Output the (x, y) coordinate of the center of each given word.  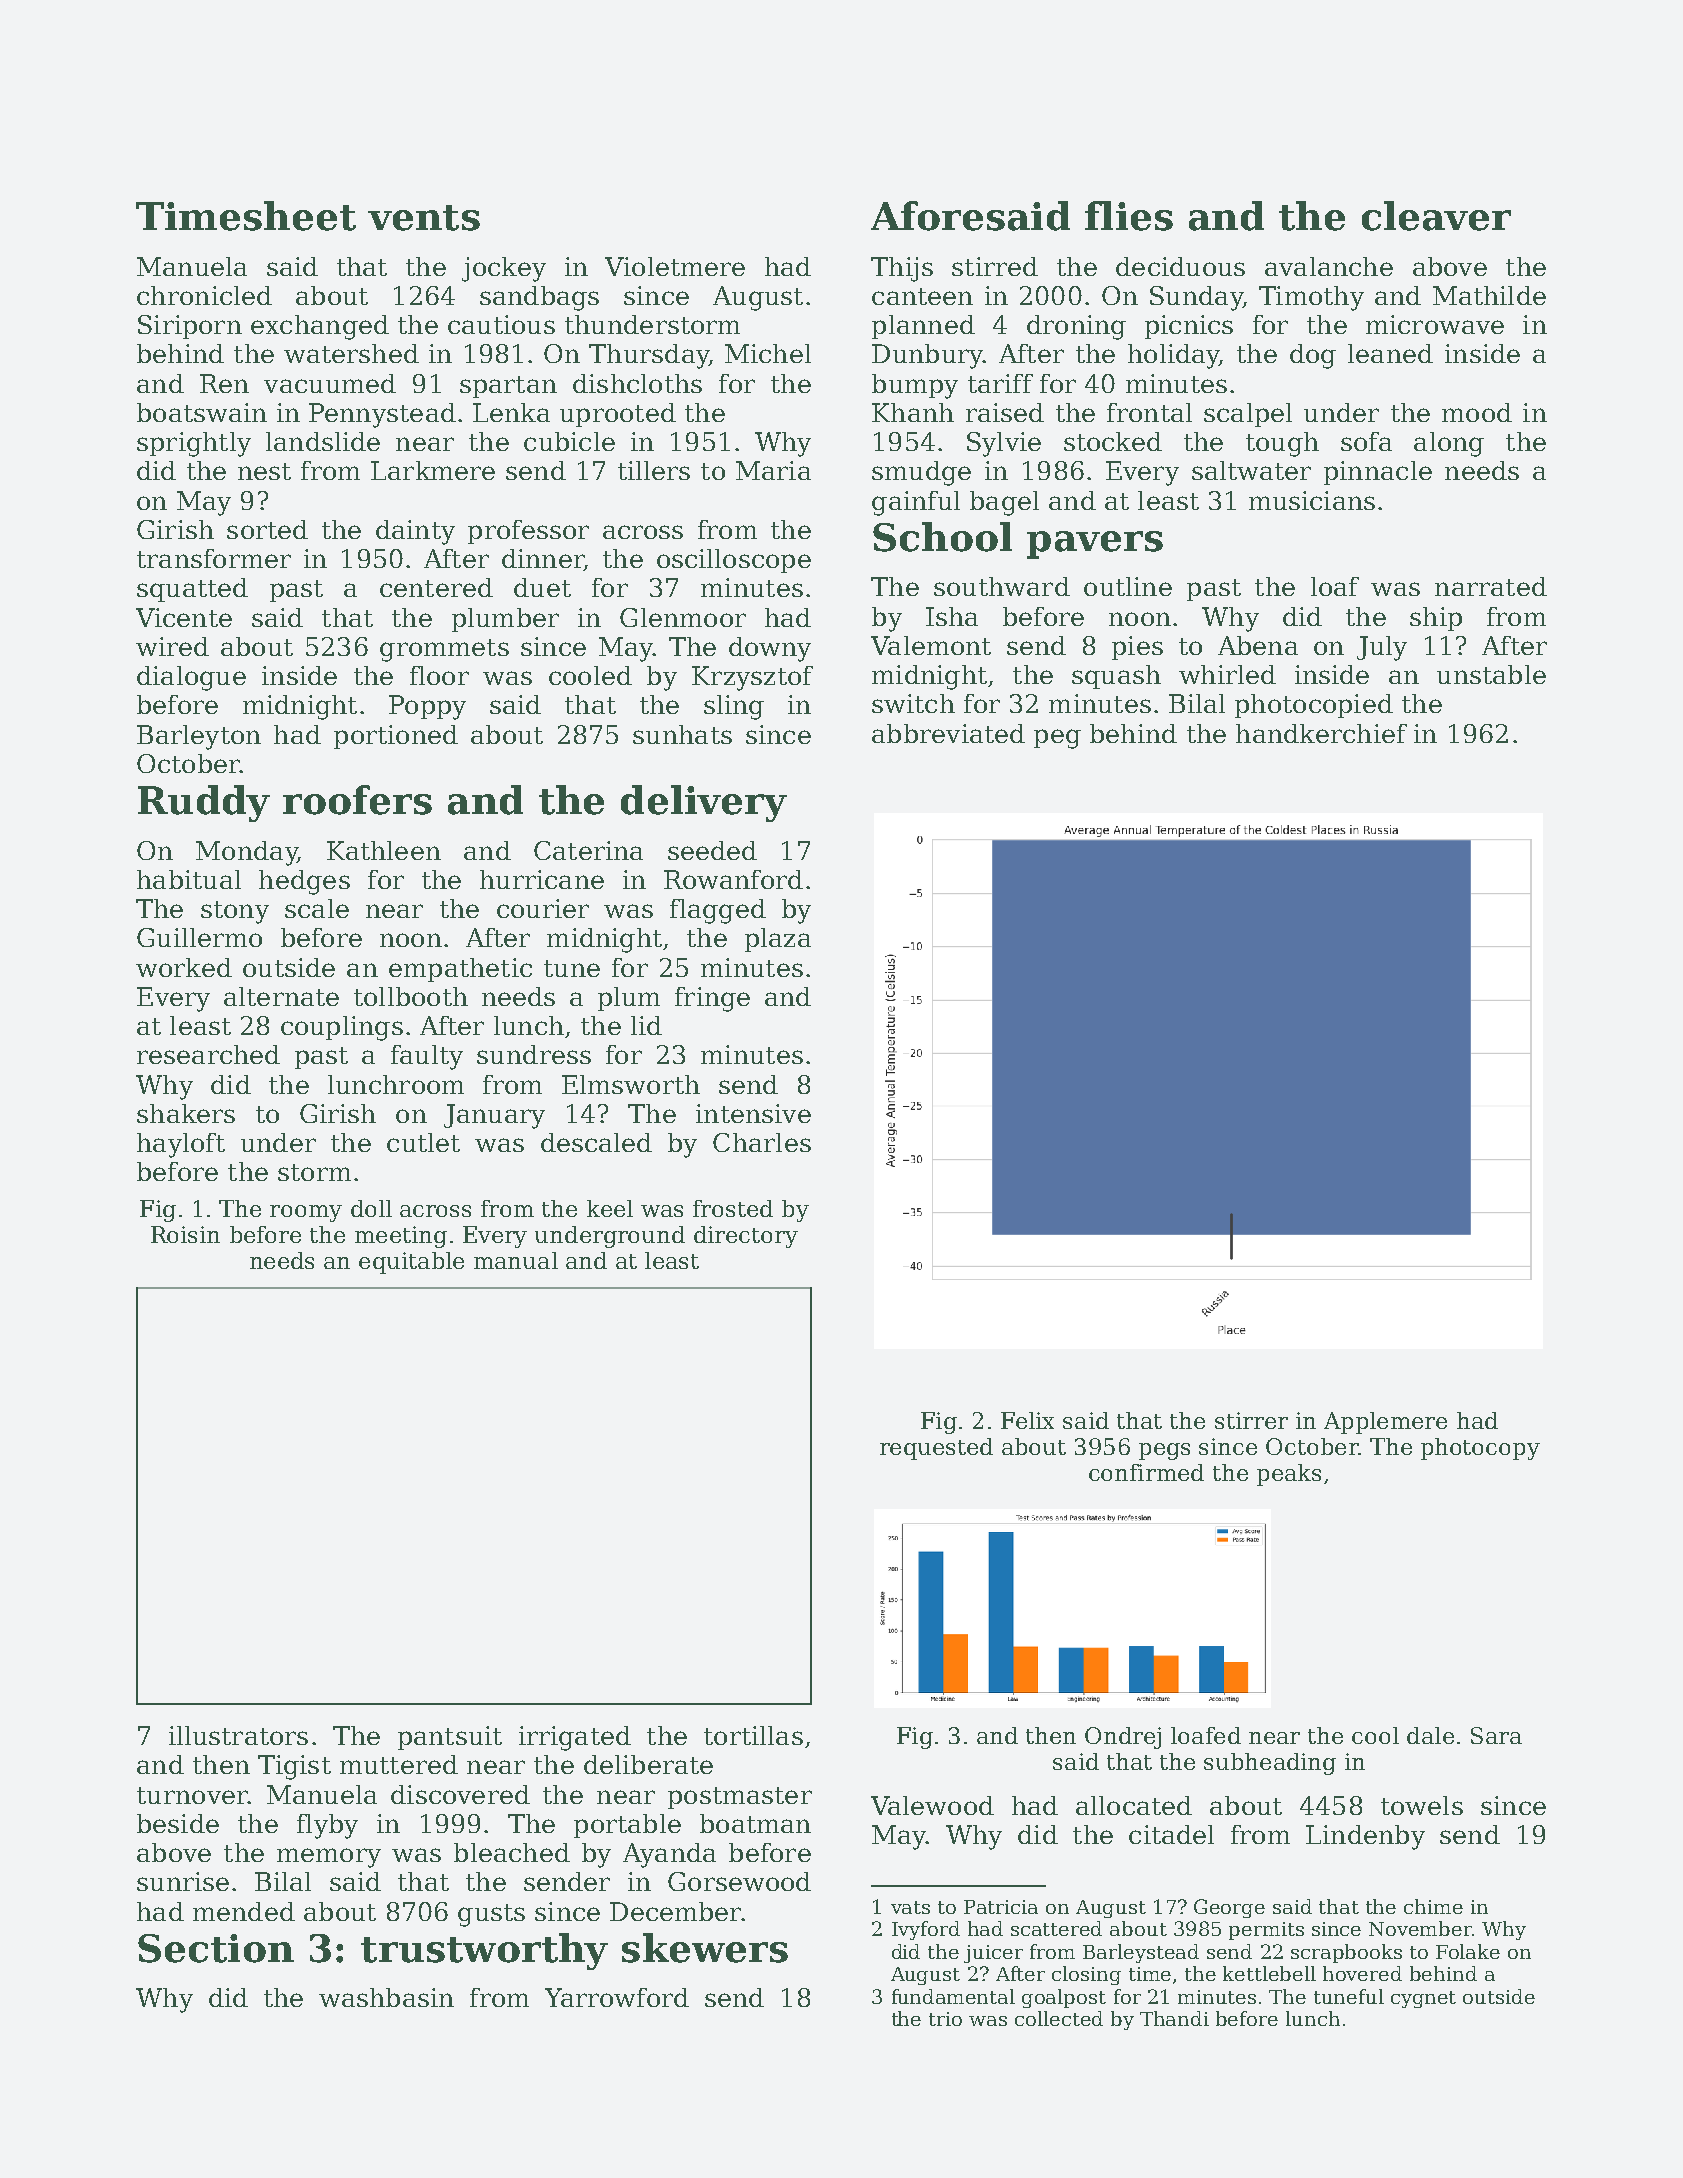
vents (424, 218)
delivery (704, 803)
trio (945, 2019)
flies (1129, 216)
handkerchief (1321, 733)
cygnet (1423, 1999)
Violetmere (675, 266)
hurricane (542, 879)
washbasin (386, 1997)
